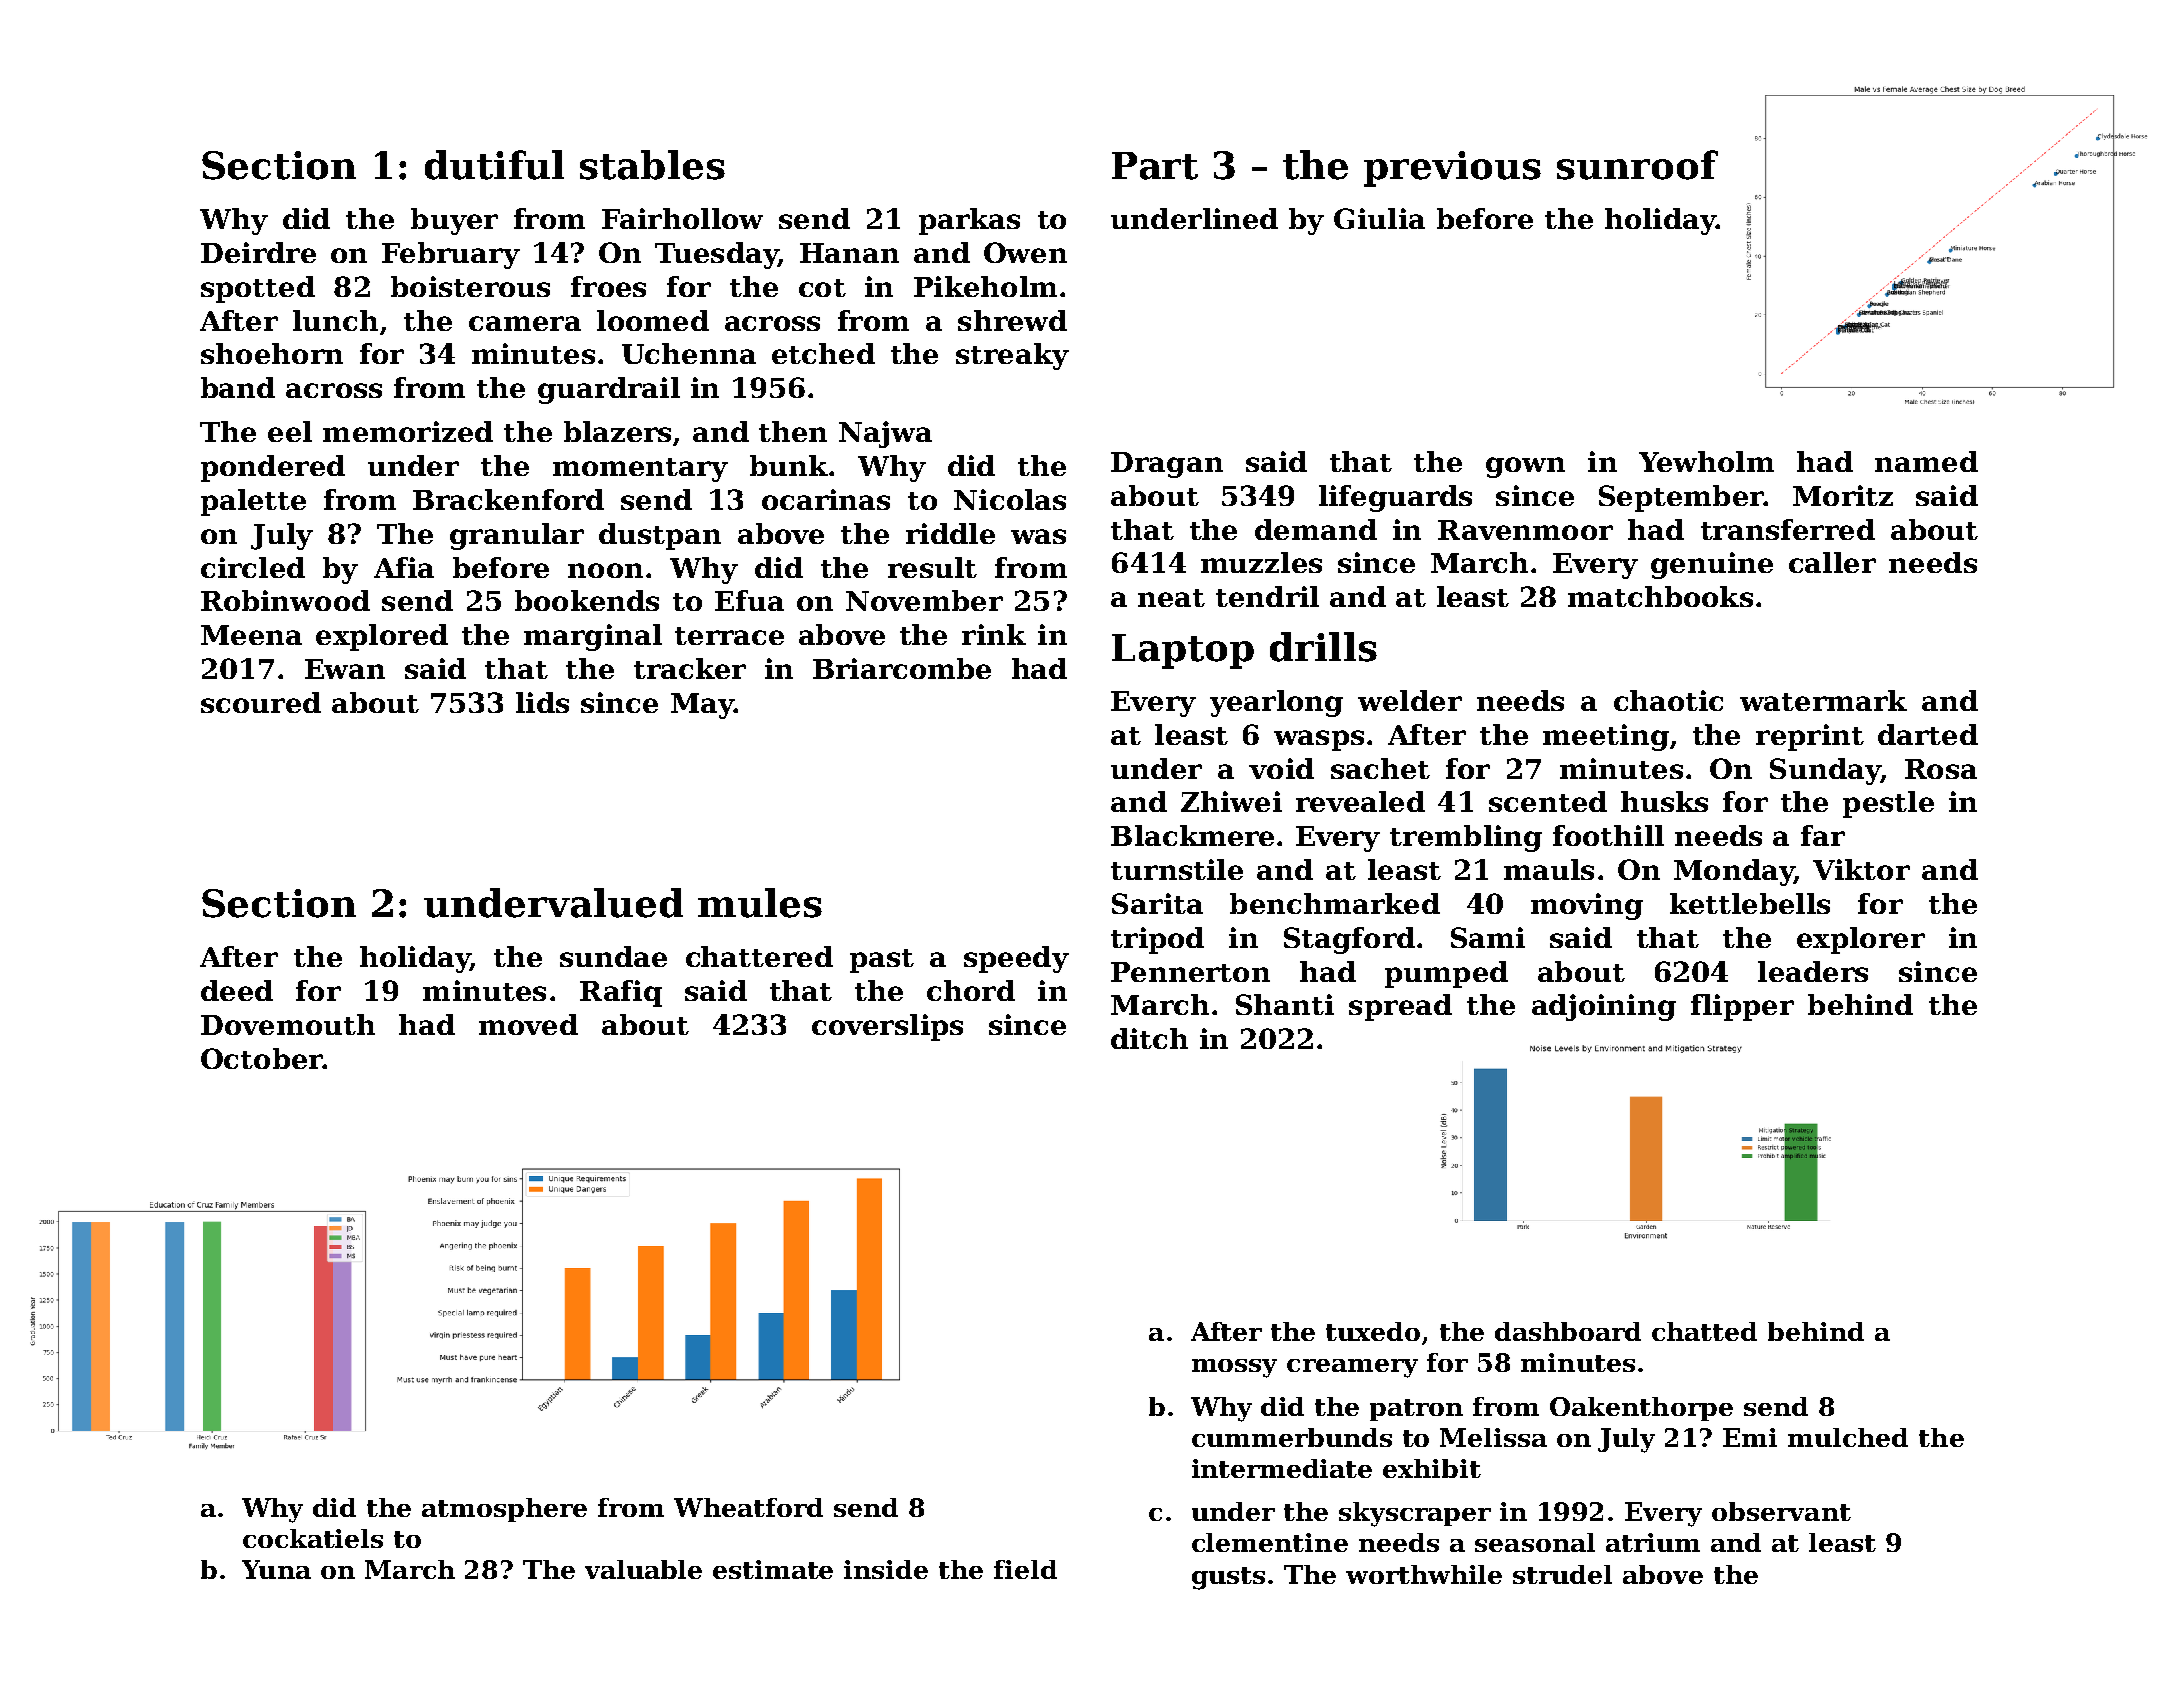 The width and height of the image is (2178, 1683). What do you see at coordinates (1637, 165) in the image?
I see `sunroof` at bounding box center [1637, 165].
